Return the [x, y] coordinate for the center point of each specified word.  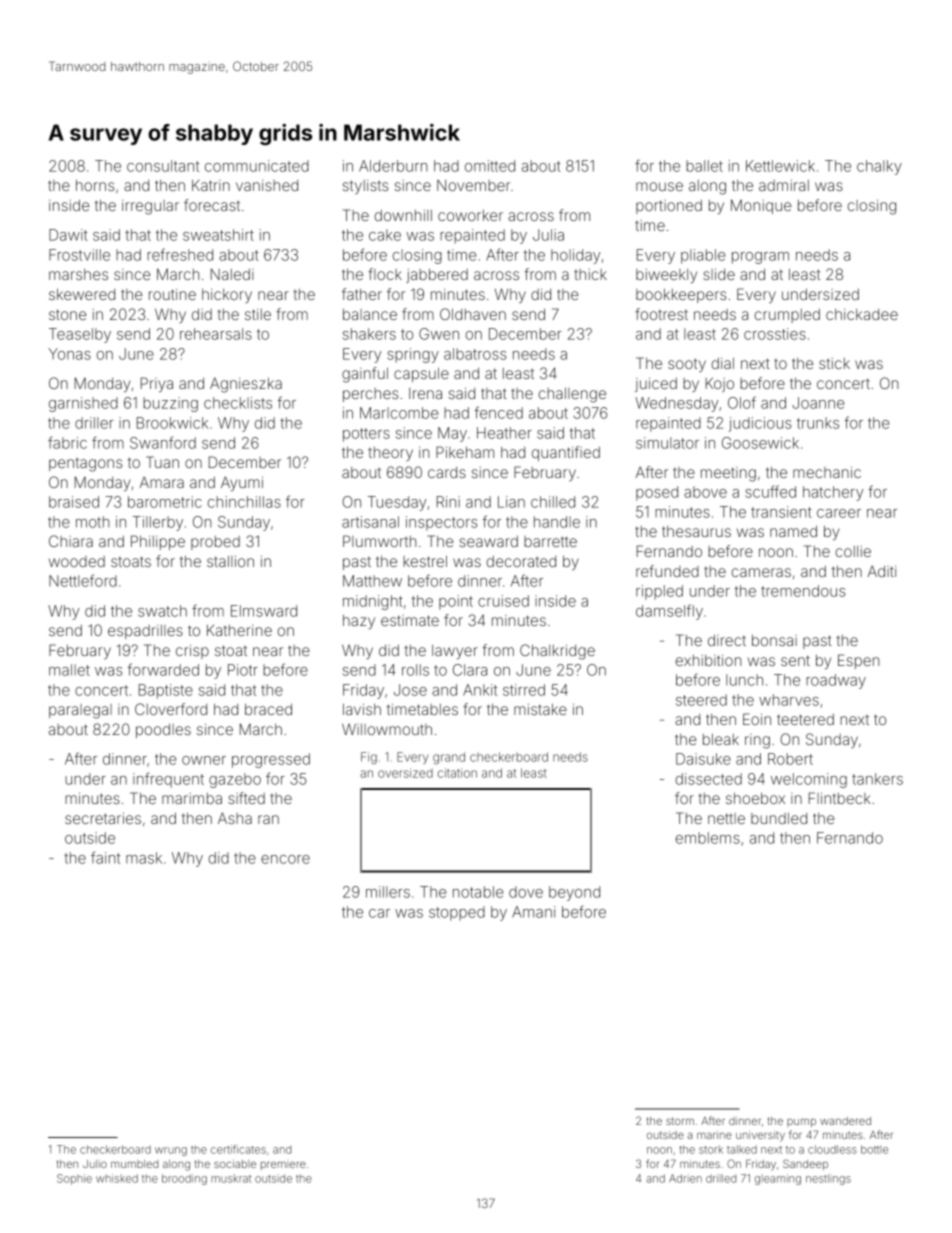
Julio [95, 1164]
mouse [659, 186]
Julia [548, 235]
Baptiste [166, 691]
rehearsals [216, 334]
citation [457, 773]
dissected [708, 779]
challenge [572, 395]
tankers [877, 779]
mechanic [827, 472]
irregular [150, 207]
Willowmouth [387, 729]
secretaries [103, 818]
